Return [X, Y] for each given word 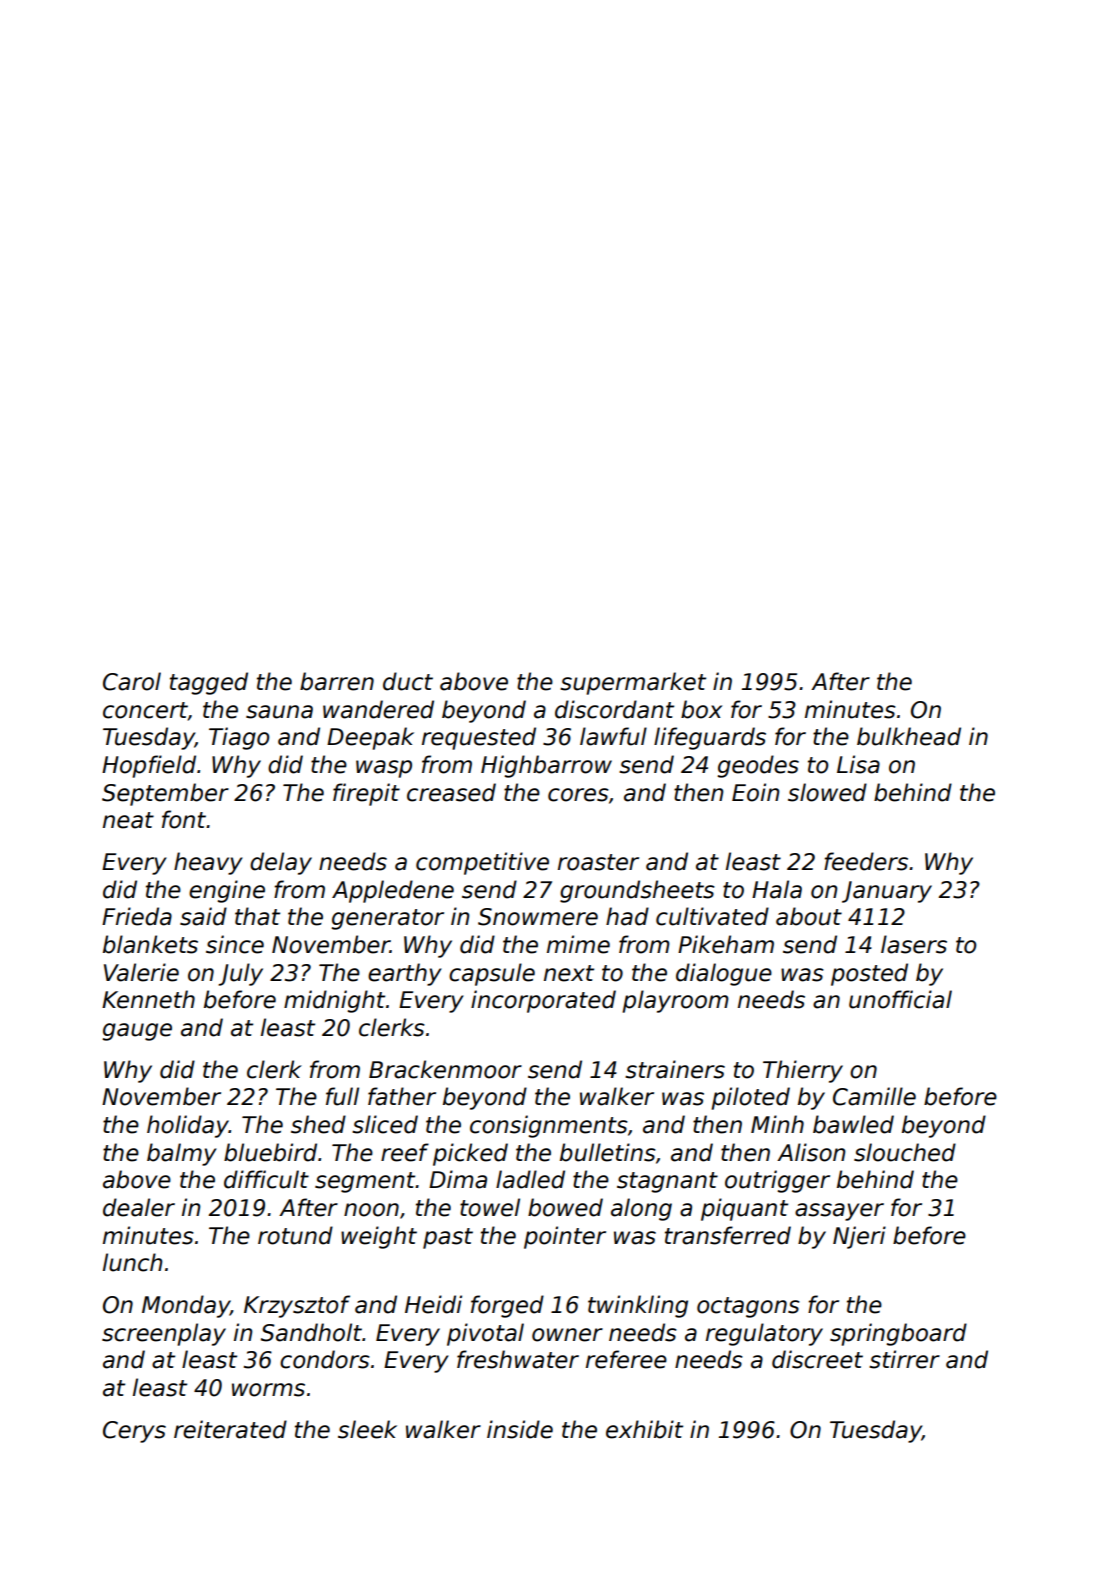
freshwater [518, 1359]
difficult [266, 1179]
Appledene [393, 891]
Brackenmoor [445, 1069]
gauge [137, 1032]
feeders [866, 861]
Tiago [239, 738]
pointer [565, 1237]
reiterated [230, 1429]
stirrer [904, 1359]
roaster [598, 862]
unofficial [900, 999]
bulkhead [909, 736]
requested [479, 738]
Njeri [859, 1237]
